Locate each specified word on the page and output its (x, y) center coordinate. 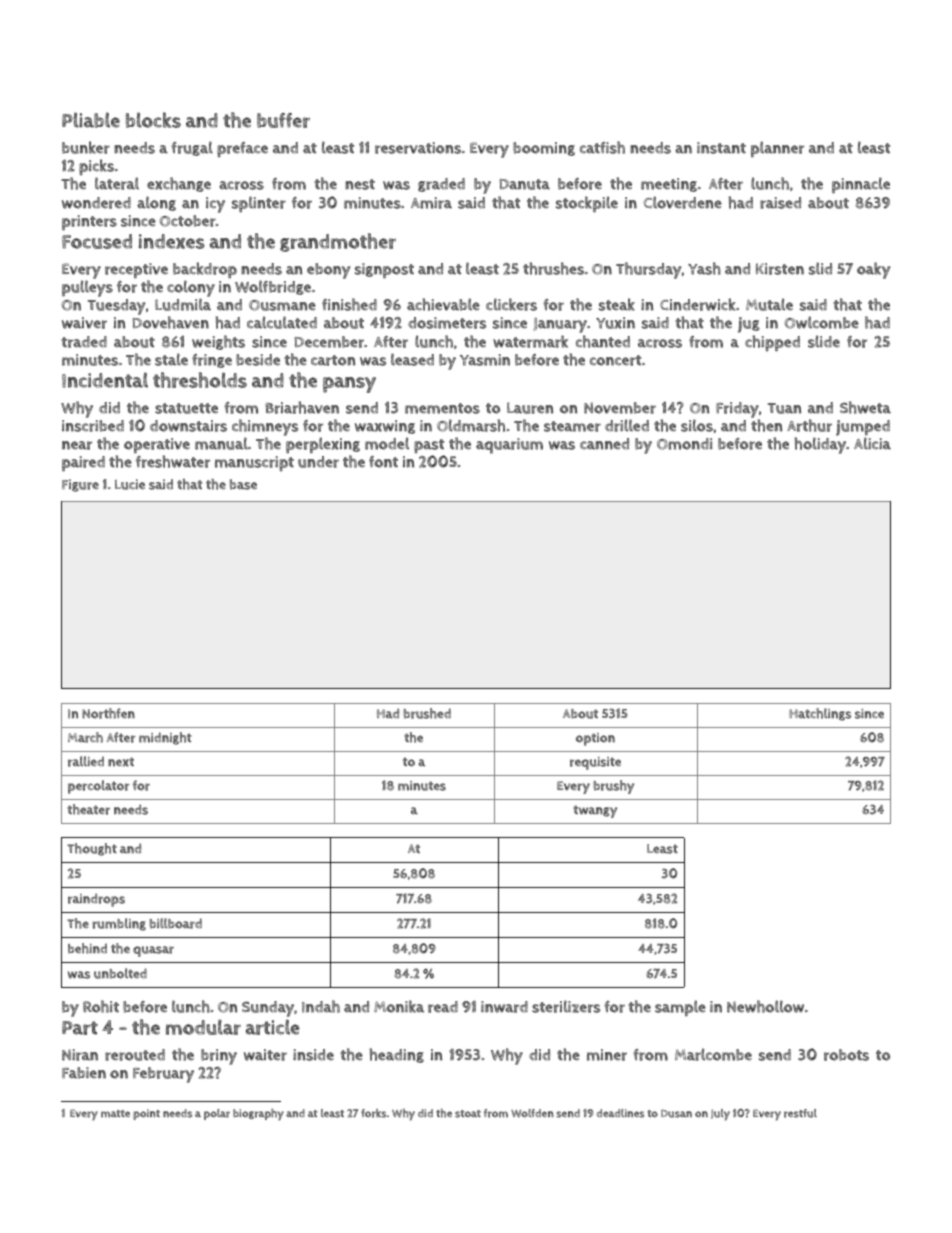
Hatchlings (820, 714)
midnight (165, 738)
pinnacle (861, 185)
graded (441, 185)
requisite (595, 763)
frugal (192, 148)
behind (87, 948)
